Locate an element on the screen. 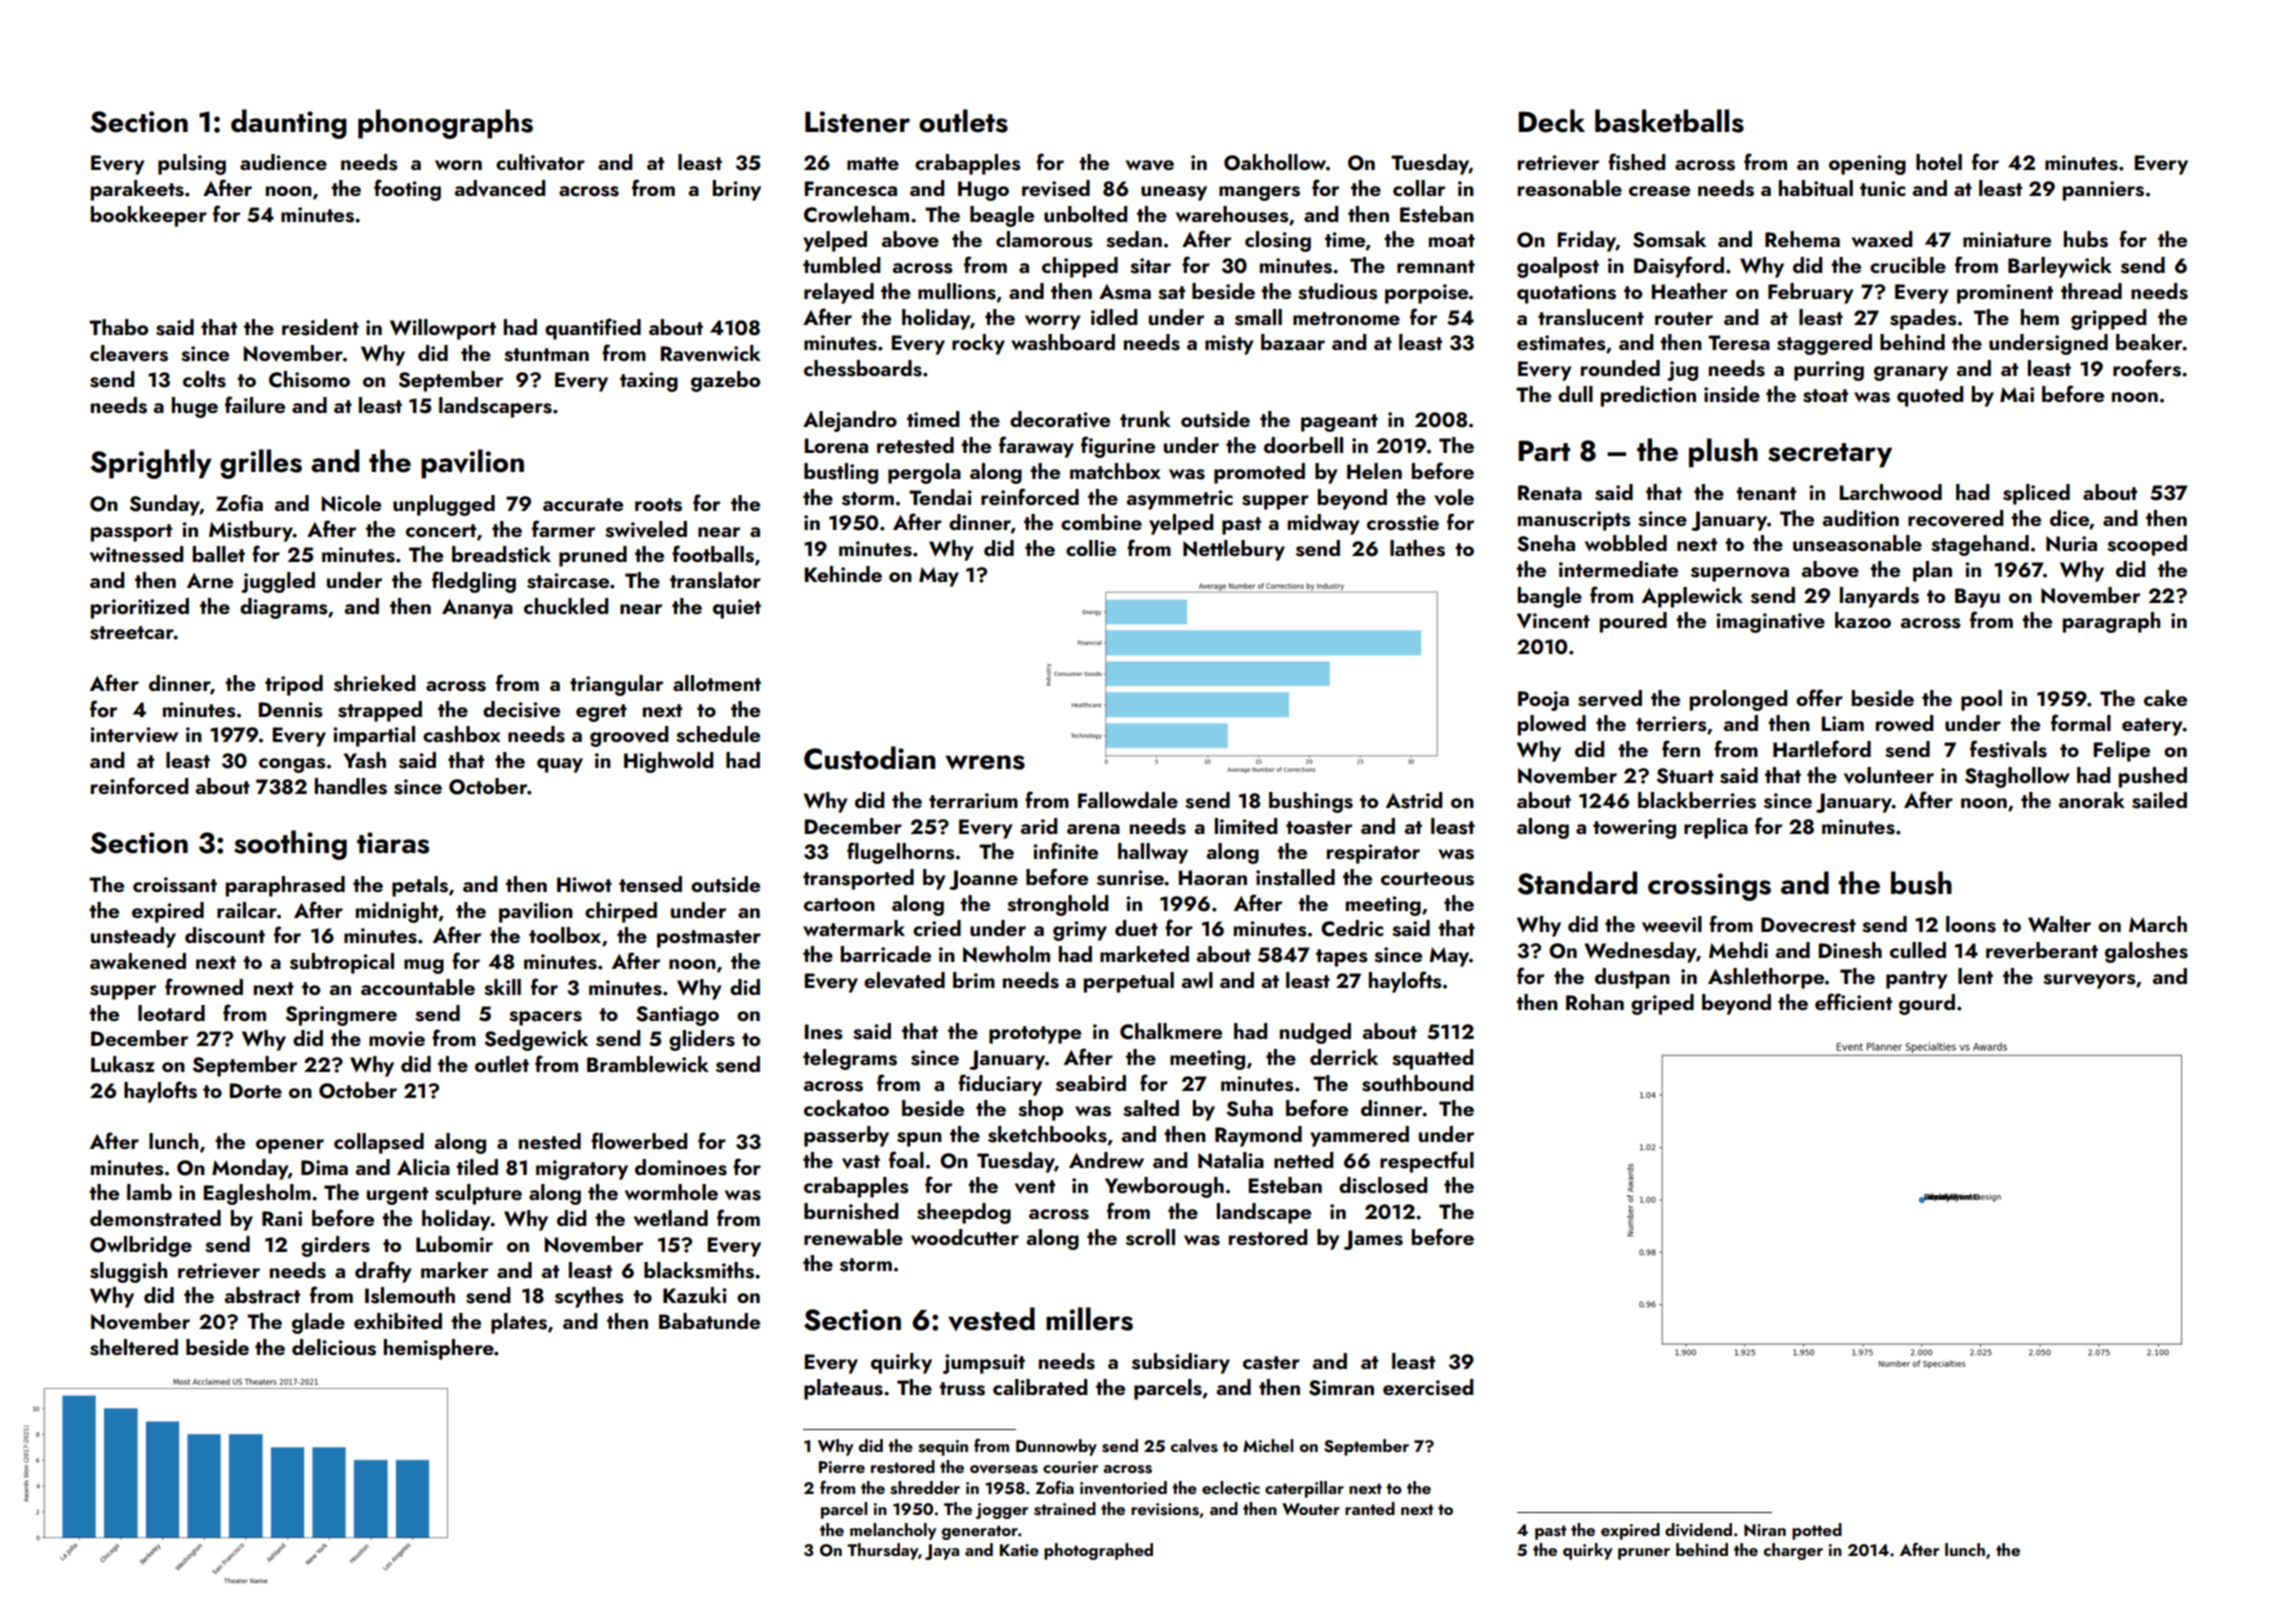  blacksmiths is located at coordinates (699, 1270).
